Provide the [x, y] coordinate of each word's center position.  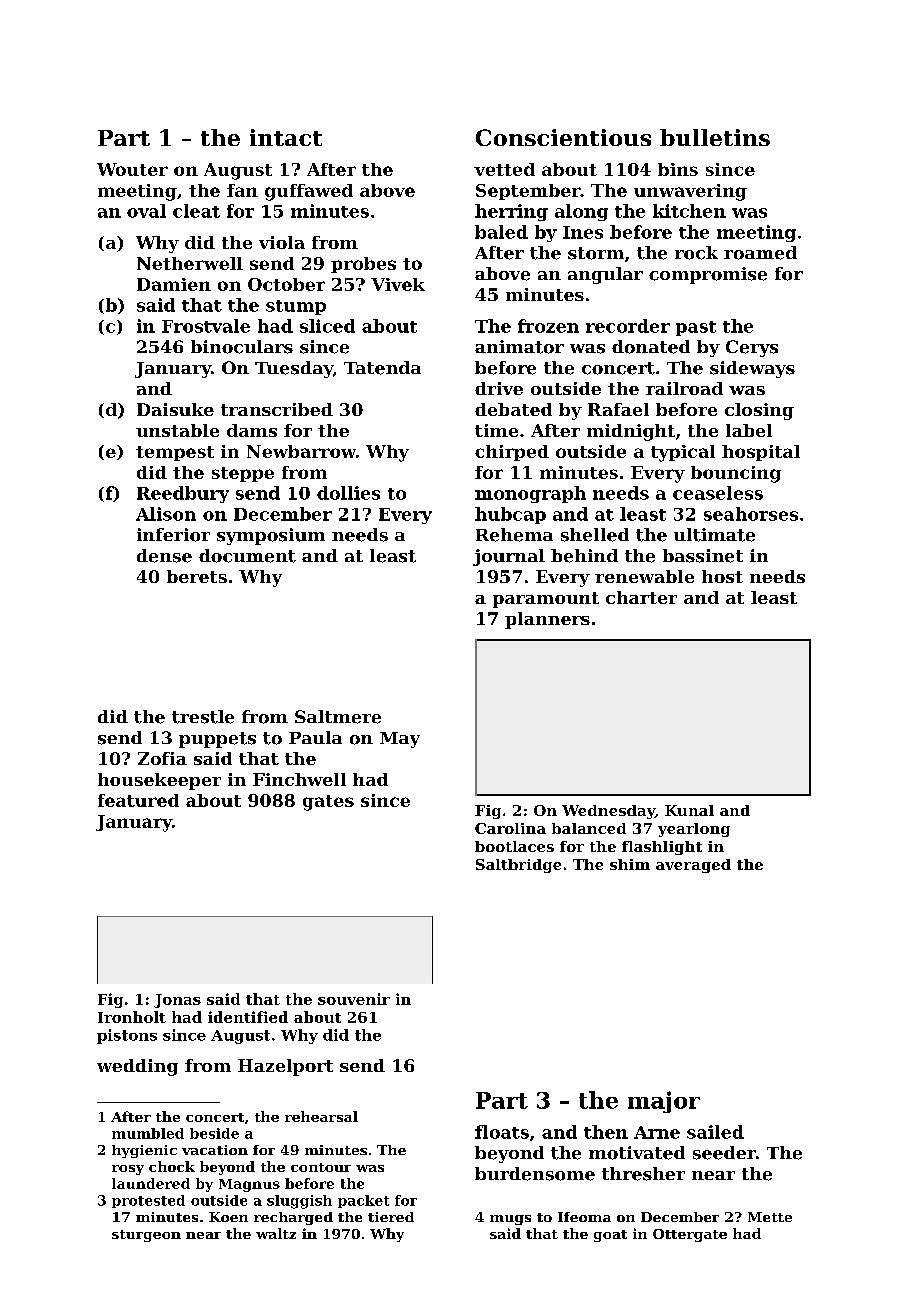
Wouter [132, 169]
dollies [348, 493]
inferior [173, 535]
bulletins [715, 137]
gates [328, 803]
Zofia [162, 758]
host [722, 576]
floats [502, 1132]
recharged [293, 1218]
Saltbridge [518, 866]
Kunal [689, 810]
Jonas [177, 1001]
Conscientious [563, 137]
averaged [693, 866]
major [664, 1102]
